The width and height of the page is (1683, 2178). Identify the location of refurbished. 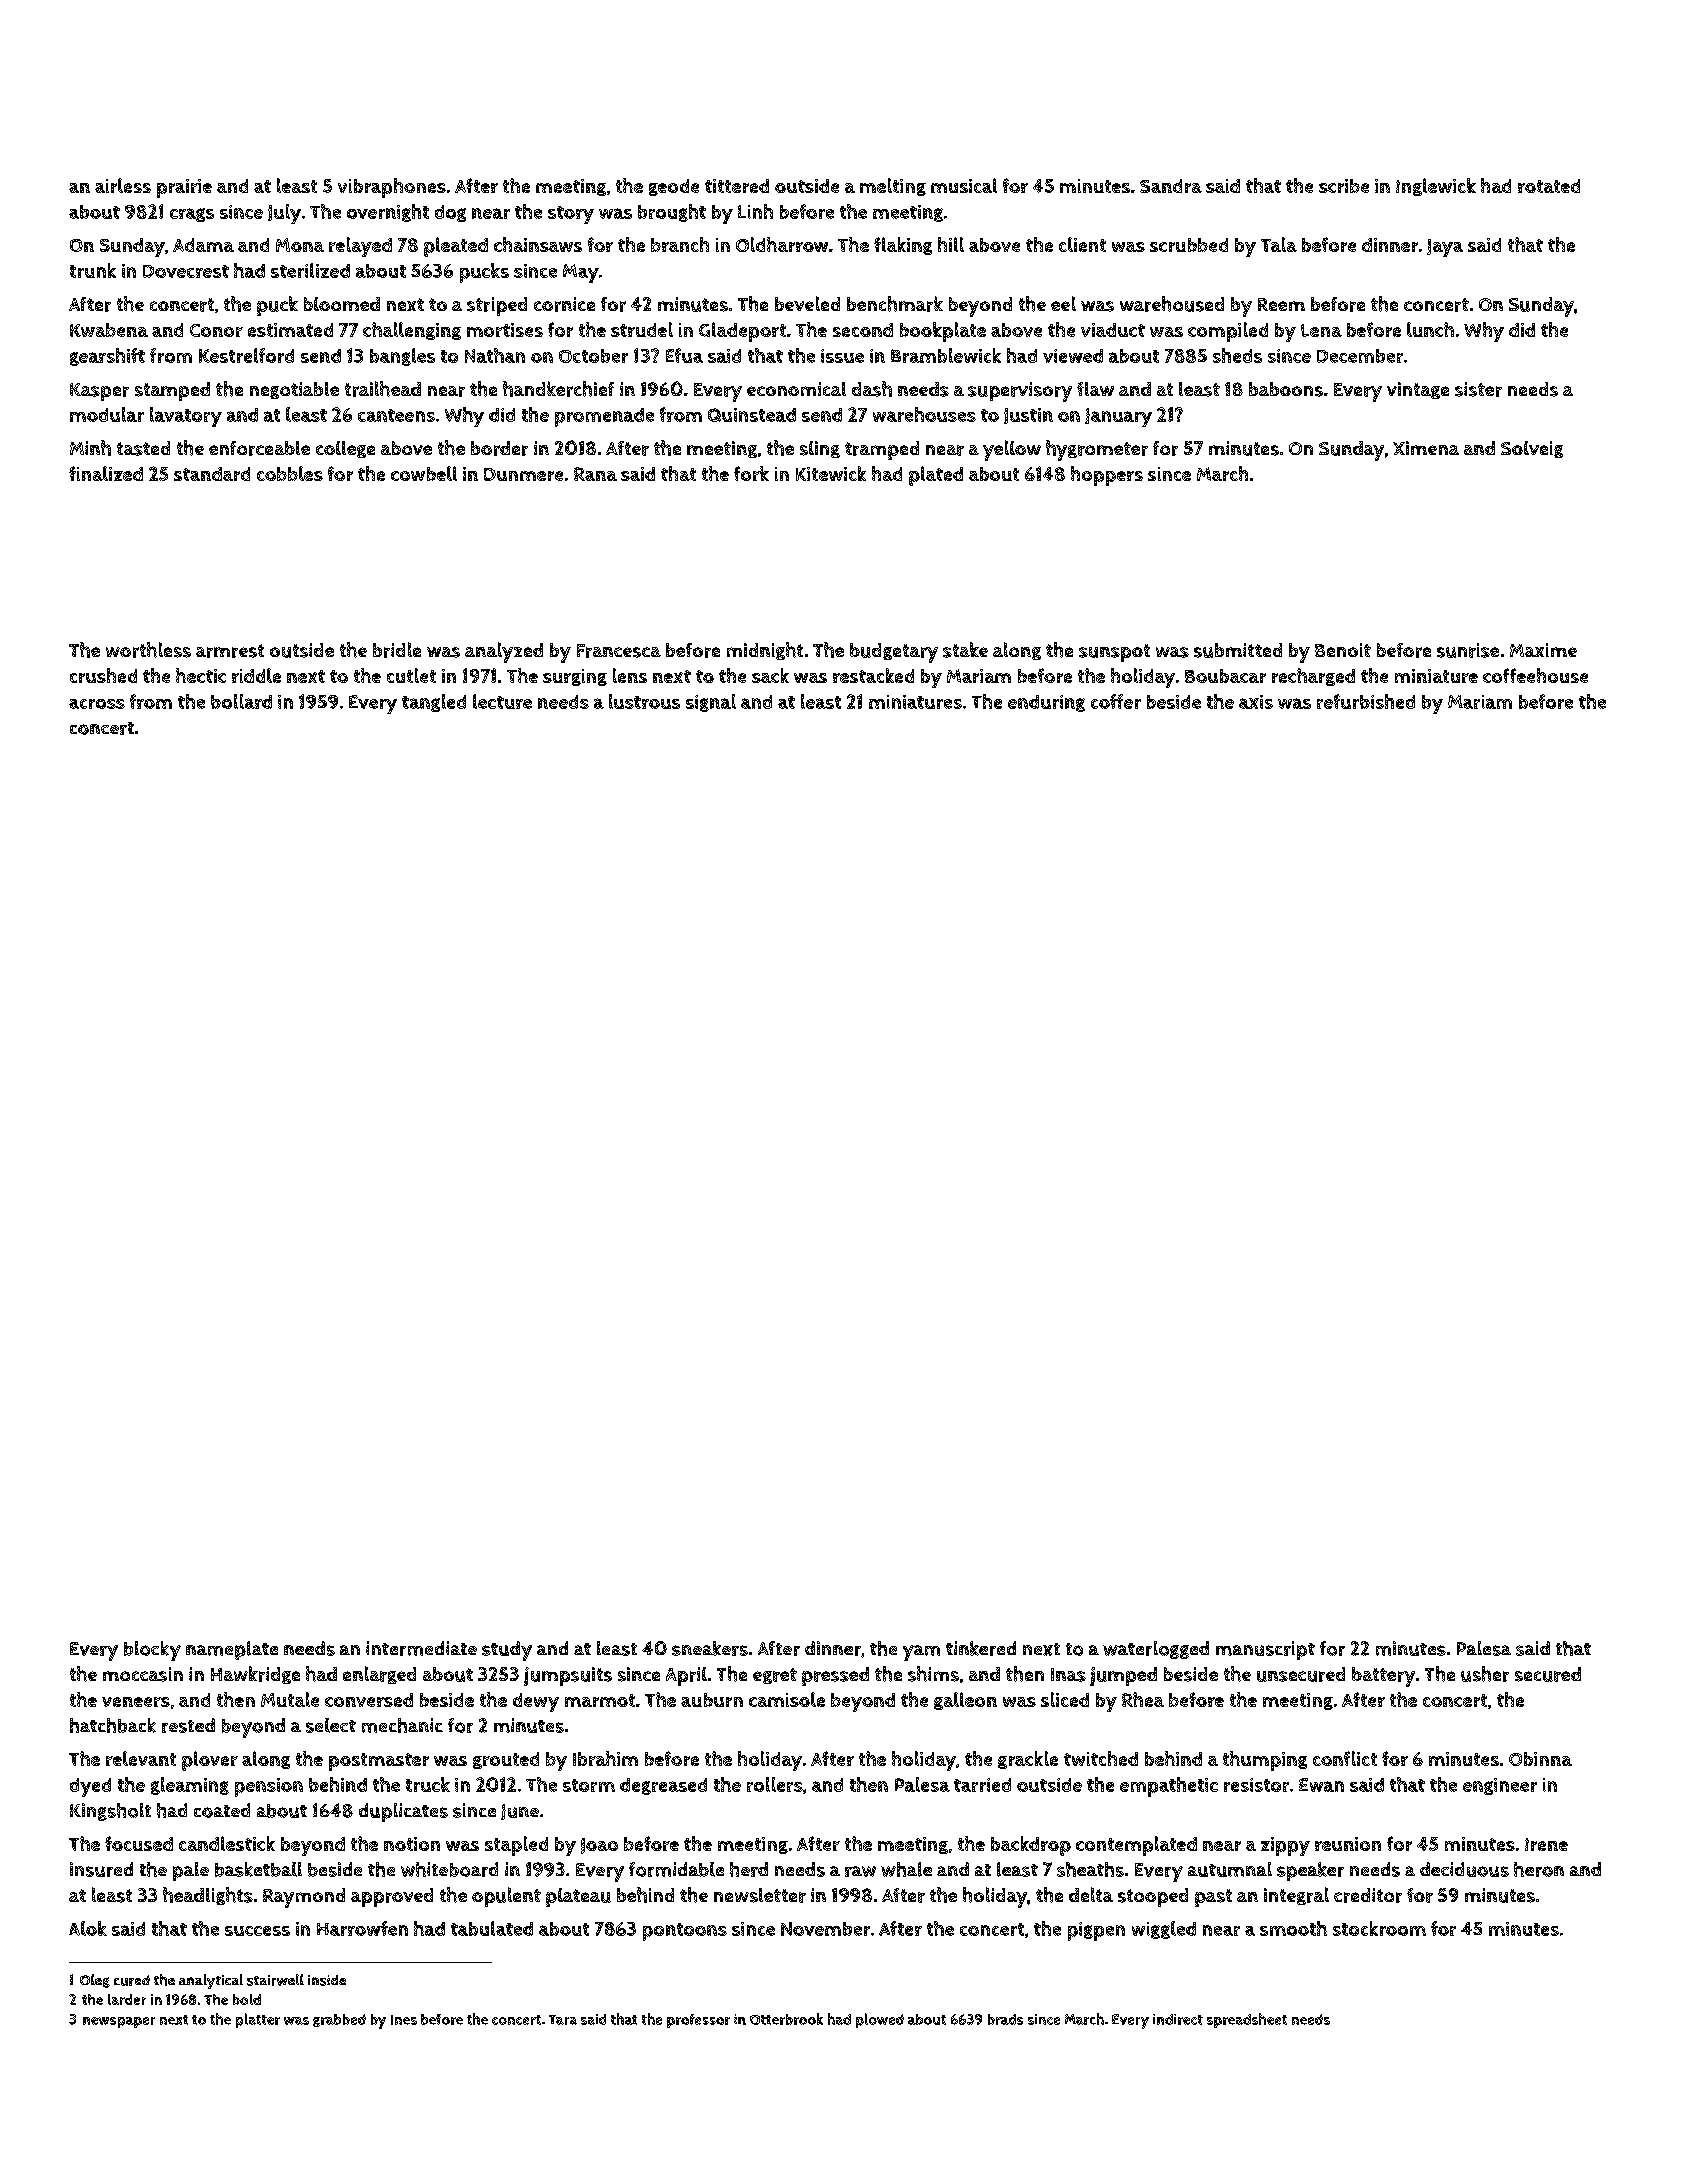
(1366, 701).
